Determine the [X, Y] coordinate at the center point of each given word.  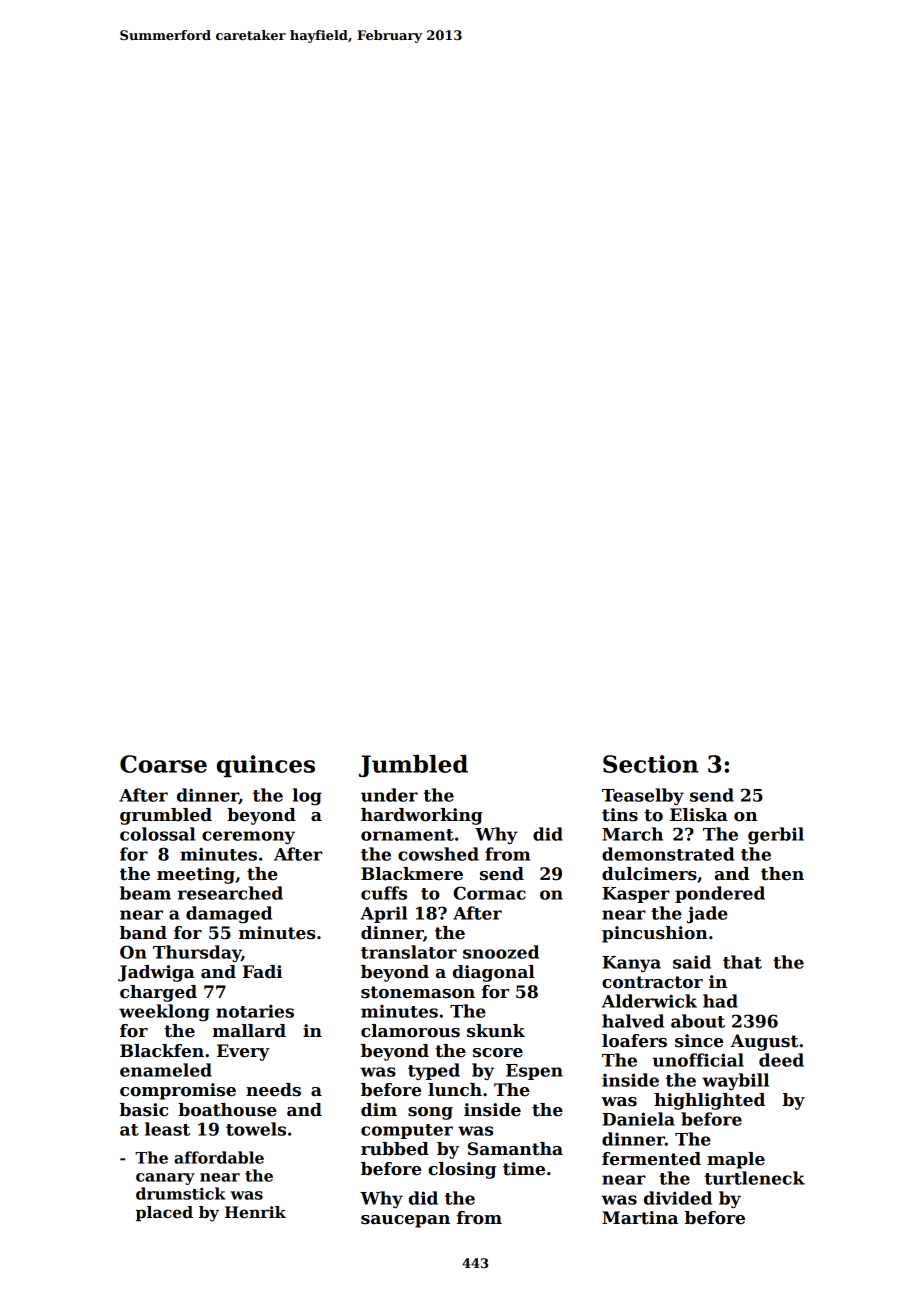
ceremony [248, 837]
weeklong [164, 1012]
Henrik [255, 1212]
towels [256, 1129]
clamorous [410, 1031]
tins [620, 815]
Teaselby [643, 796]
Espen [534, 1072]
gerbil [776, 835]
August [764, 1042]
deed [781, 1060]
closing [462, 1170]
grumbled [166, 816]
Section [650, 764]
